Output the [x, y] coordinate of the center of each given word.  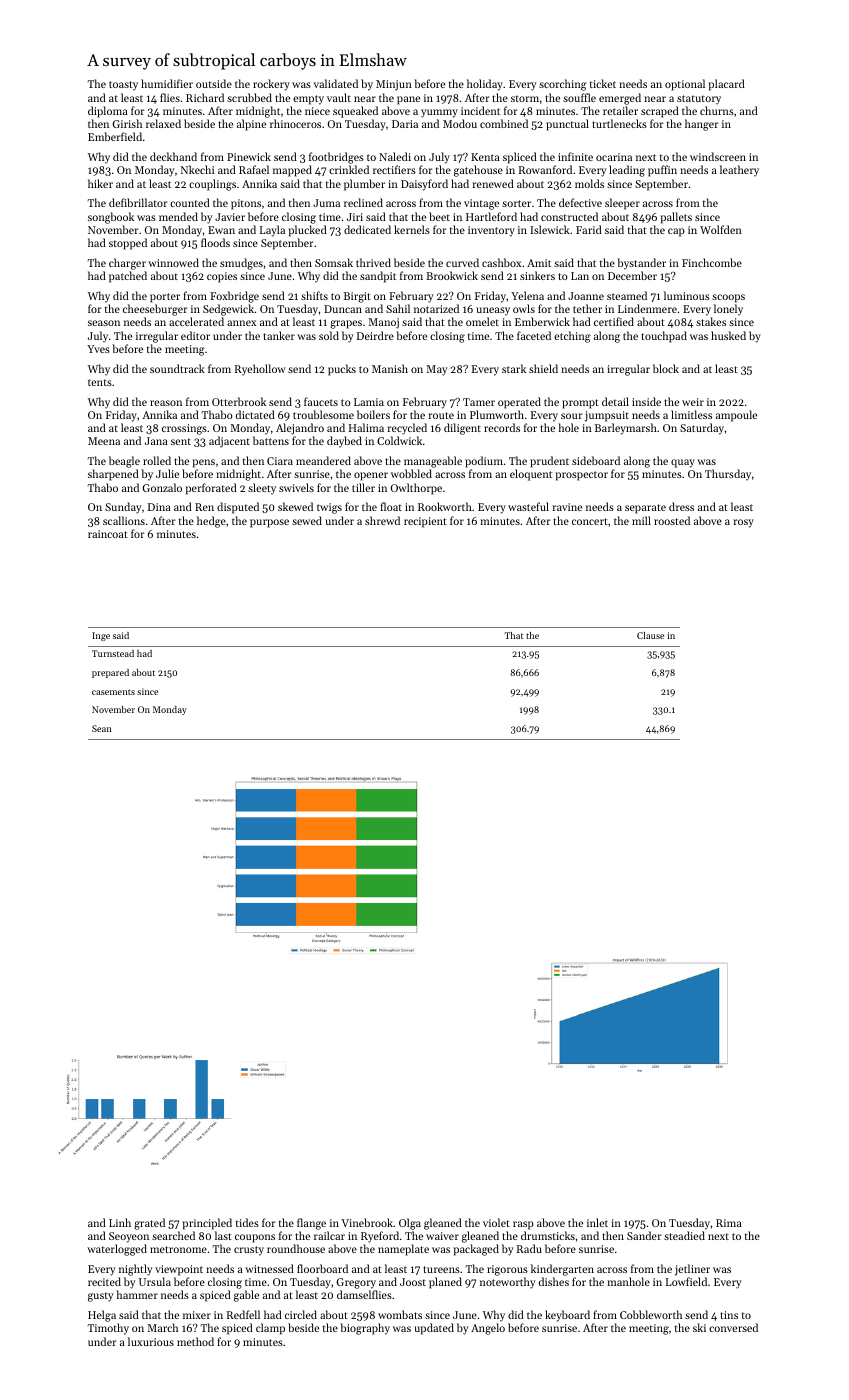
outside [214, 83]
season [104, 323]
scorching [563, 85]
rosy [744, 523]
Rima [729, 1223]
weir [693, 402]
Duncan [343, 309]
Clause [650, 635]
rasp [523, 1225]
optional [685, 85]
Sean [102, 728]
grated [149, 1224]
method [195, 1341]
